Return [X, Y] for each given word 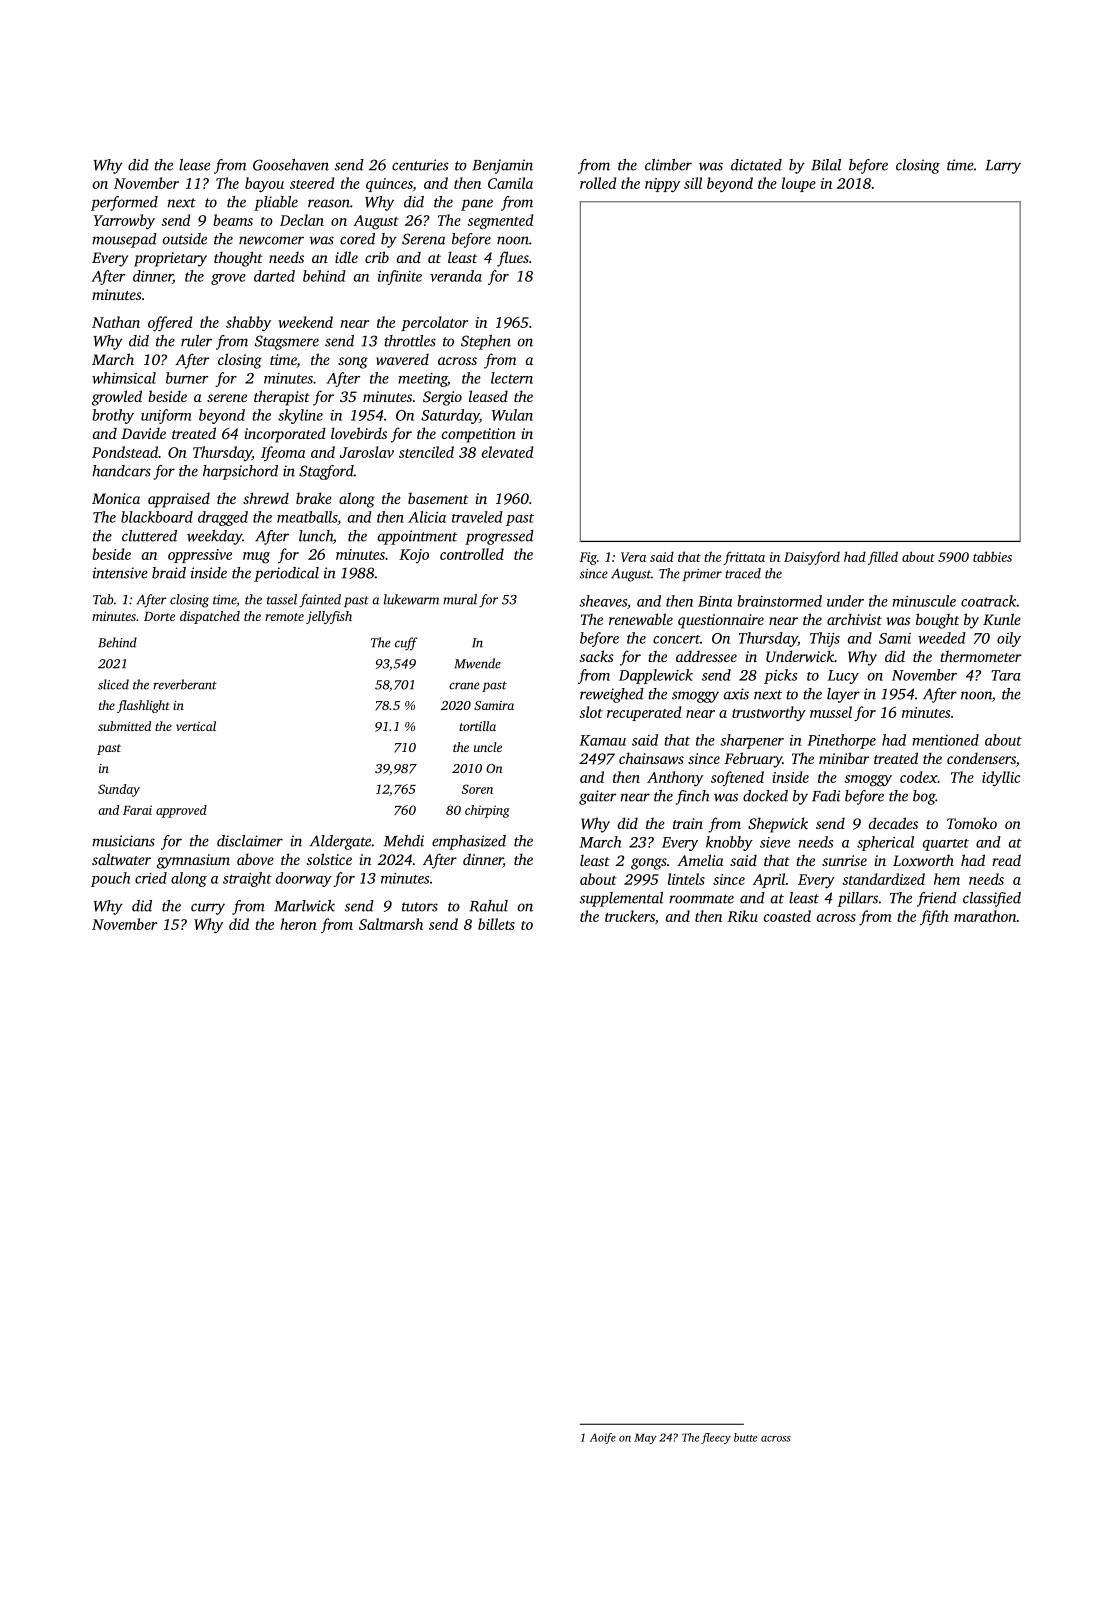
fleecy [716, 1438]
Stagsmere [287, 342]
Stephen [486, 342]
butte [745, 1437]
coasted [787, 916]
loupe [799, 184]
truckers [630, 916]
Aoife [603, 1438]
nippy [662, 185]
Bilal [826, 165]
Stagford [326, 472]
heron [298, 924]
